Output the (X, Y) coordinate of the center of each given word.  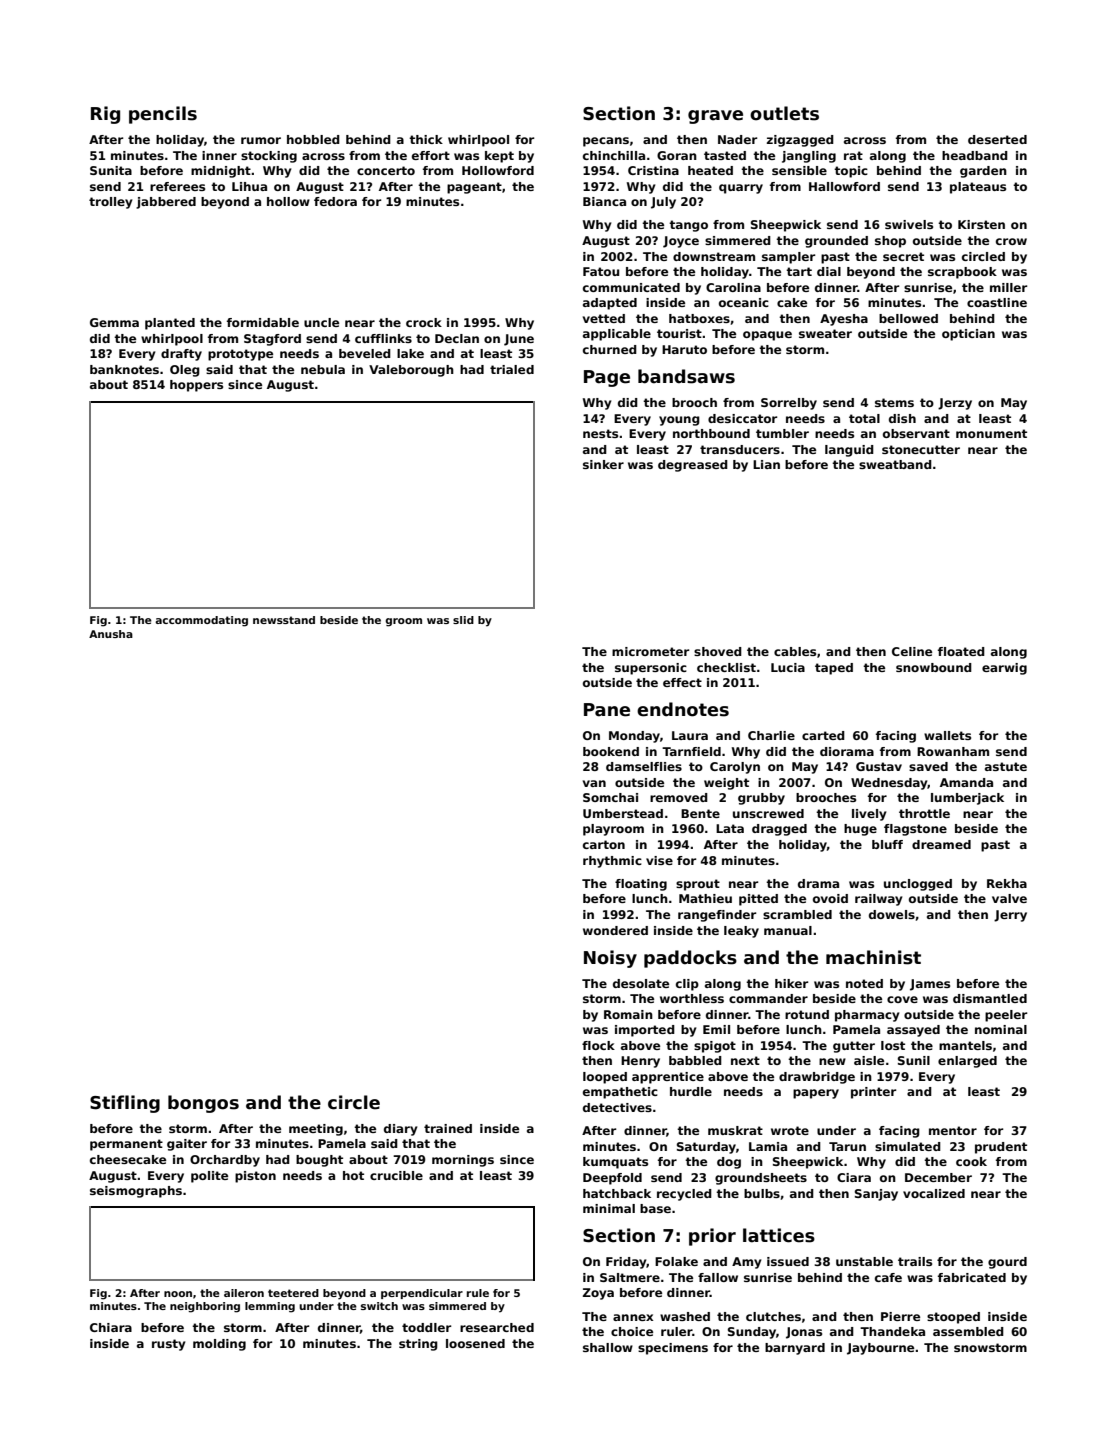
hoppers (196, 386)
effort (431, 155)
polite (209, 1177)
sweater (825, 333)
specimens (673, 1349)
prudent (1001, 1148)
